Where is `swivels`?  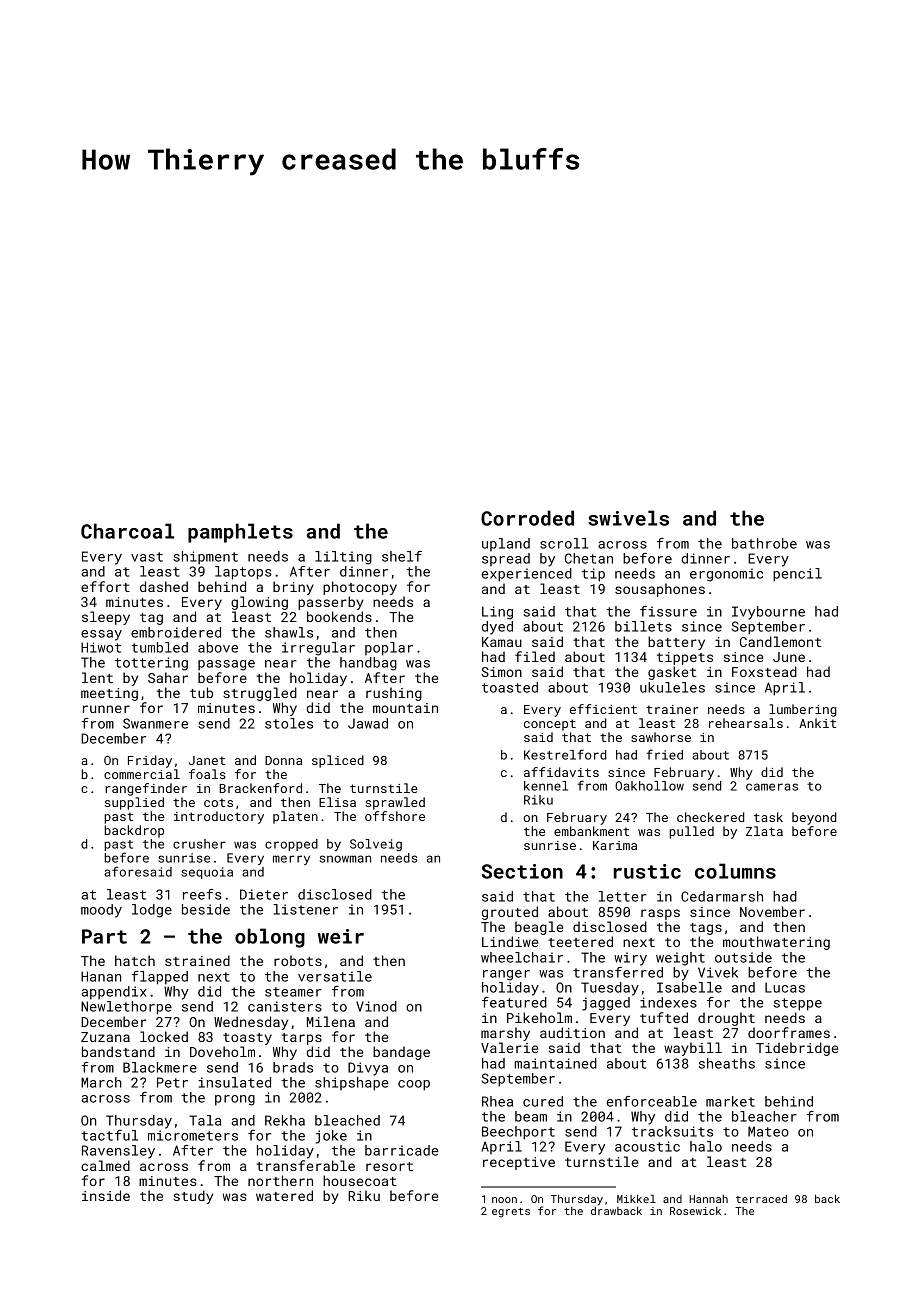 swivels is located at coordinates (628, 518).
